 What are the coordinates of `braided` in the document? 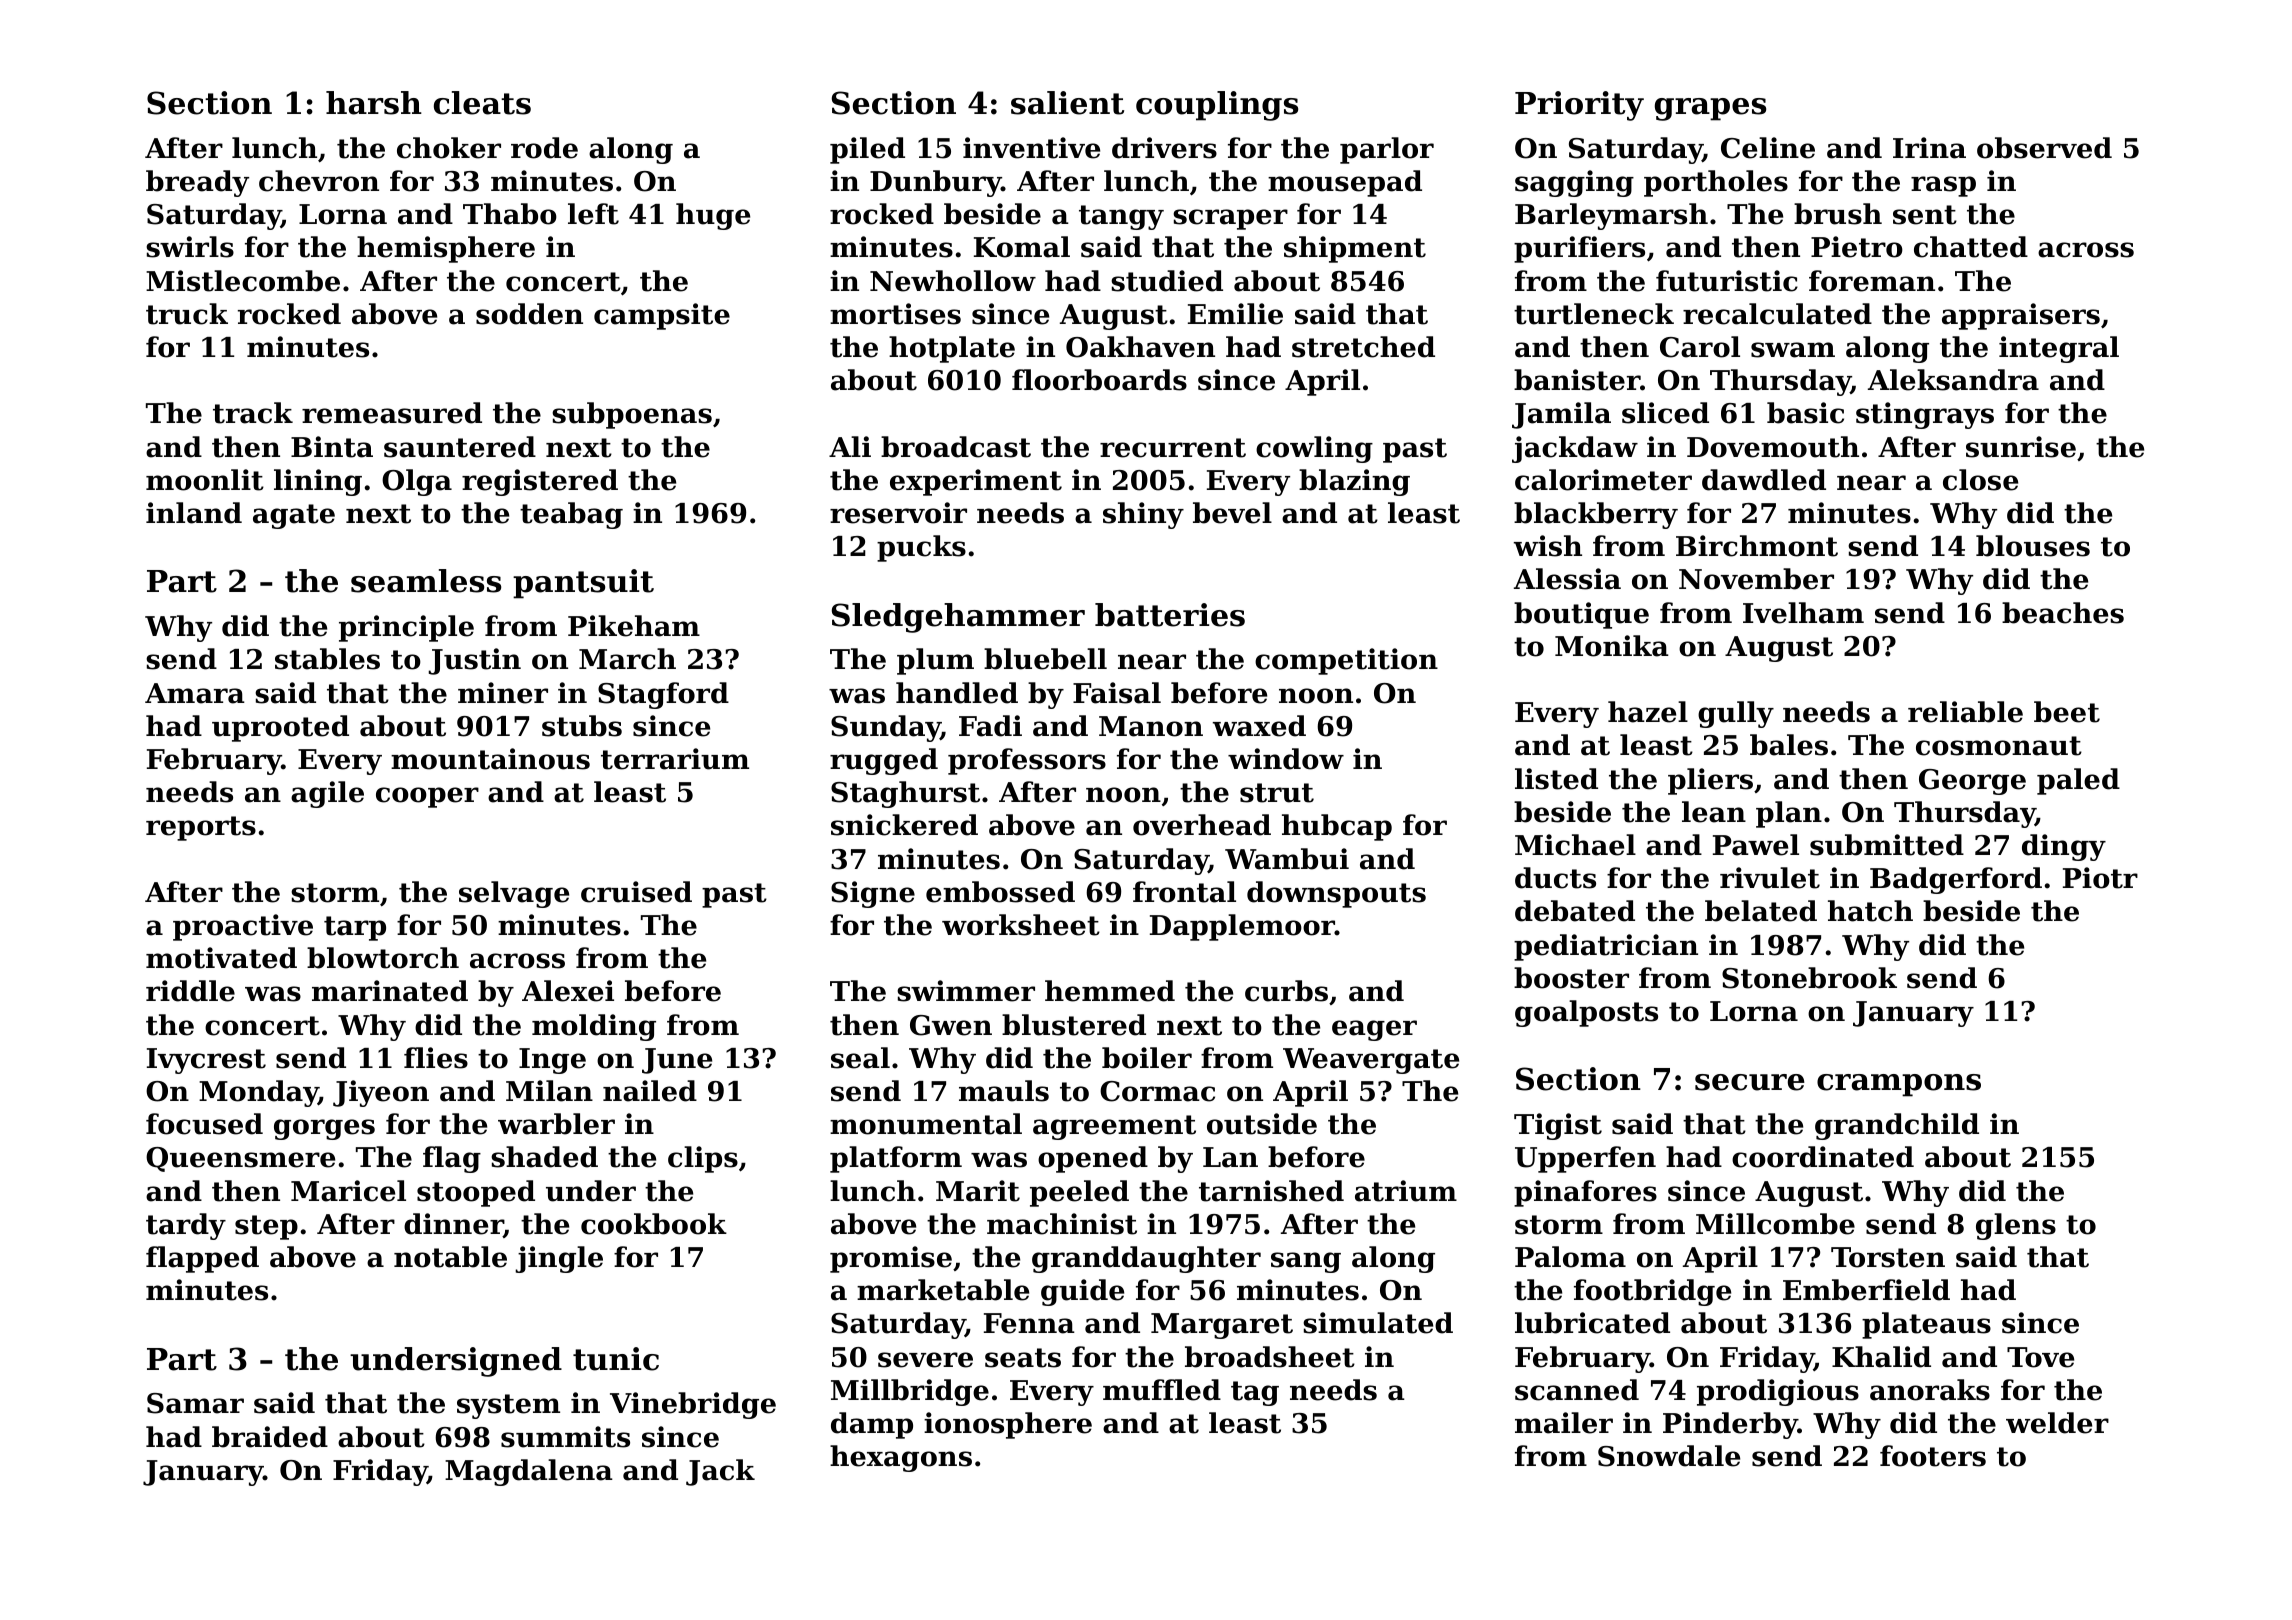 It's located at (270, 1437).
